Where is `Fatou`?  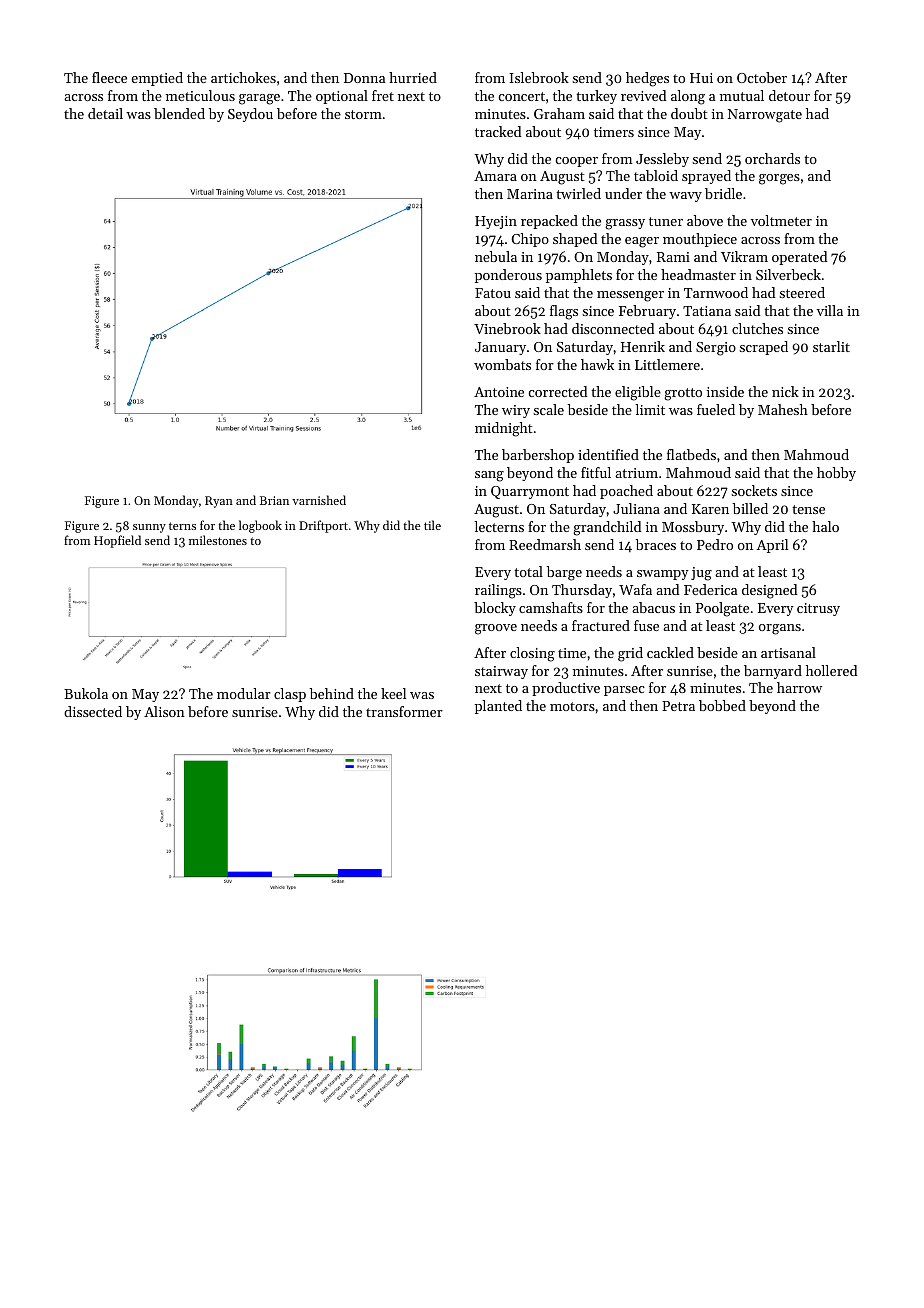 Fatou is located at coordinates (493, 293).
